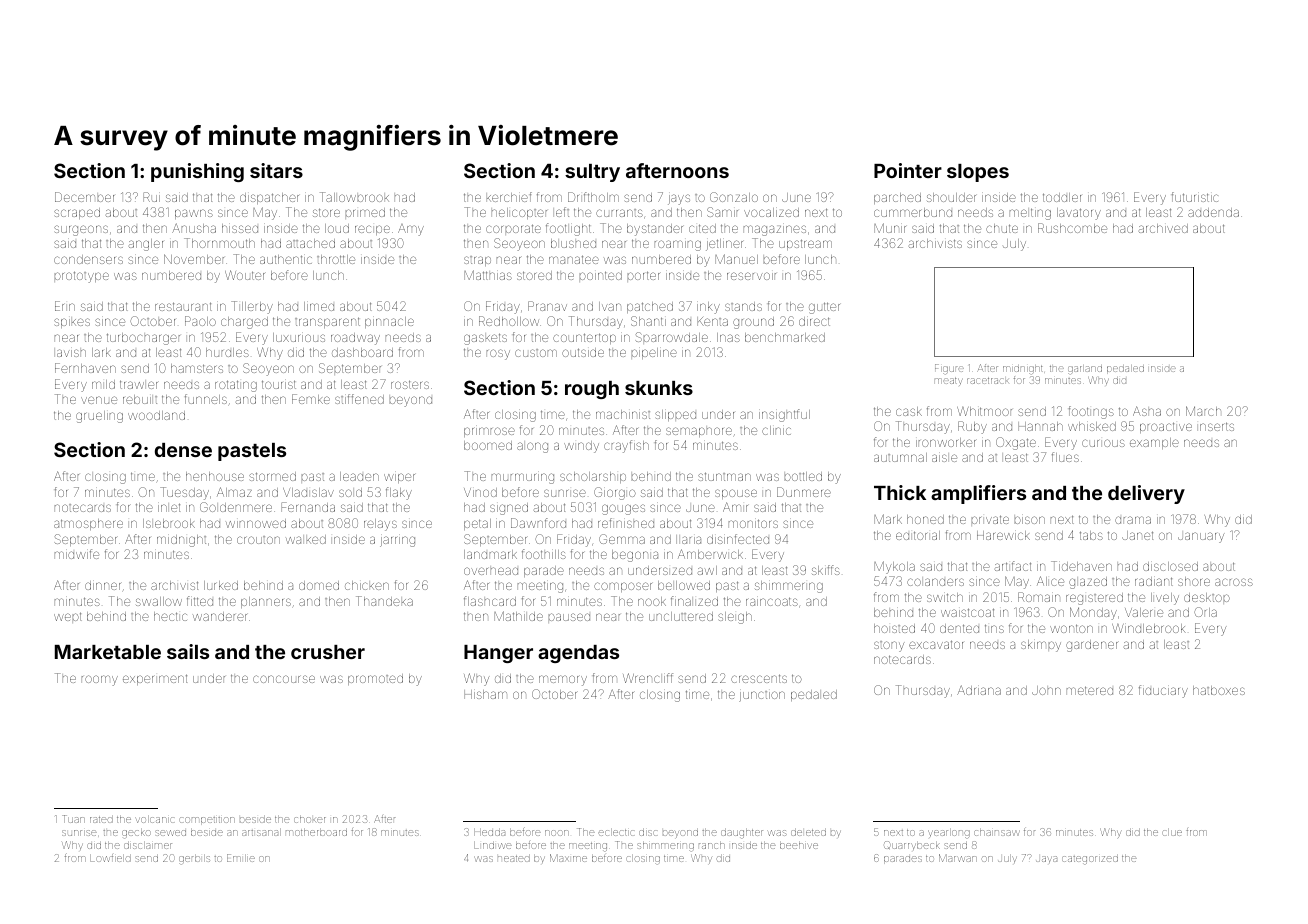  What do you see at coordinates (979, 690) in the screenshot?
I see `Adriana` at bounding box center [979, 690].
